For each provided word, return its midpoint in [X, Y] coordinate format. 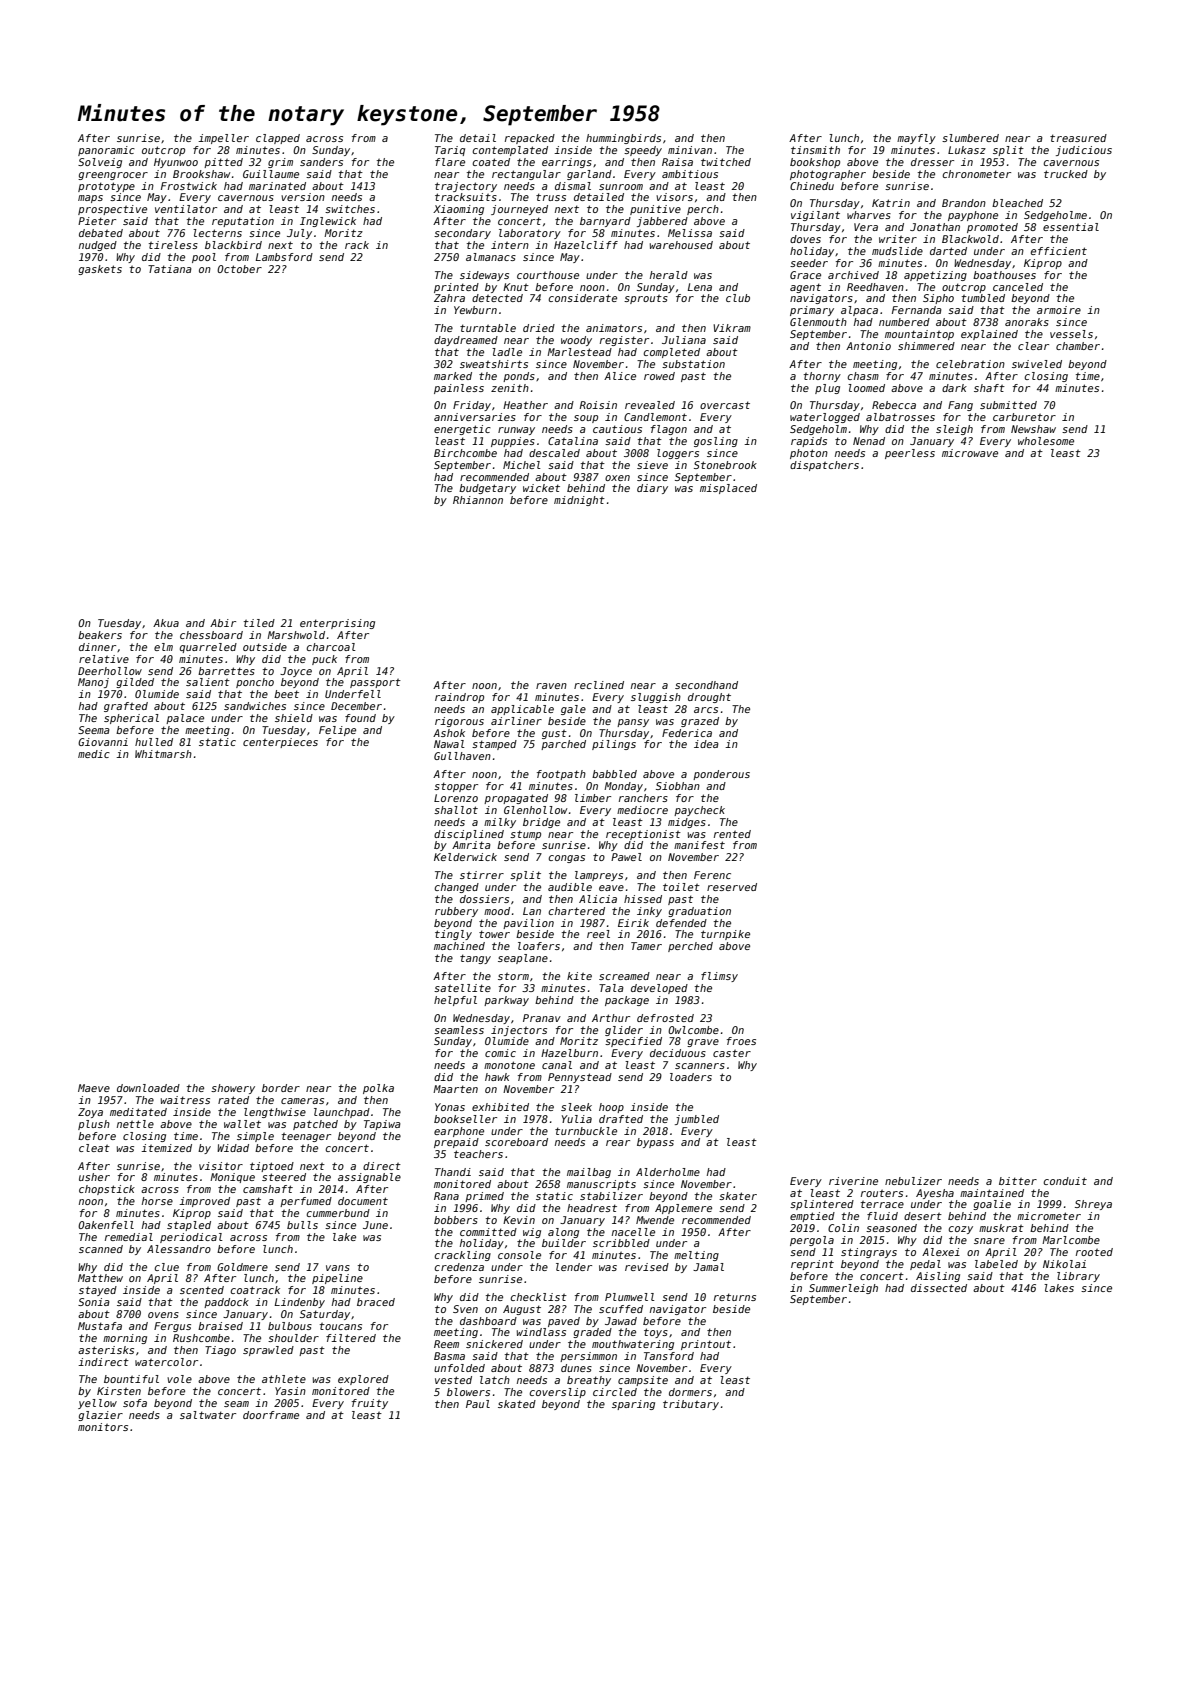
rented [732, 834]
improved [204, 1202]
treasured [1078, 138]
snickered [494, 1344]
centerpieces [280, 743]
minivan [690, 150]
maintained [992, 1193]
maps [90, 199]
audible [570, 887]
